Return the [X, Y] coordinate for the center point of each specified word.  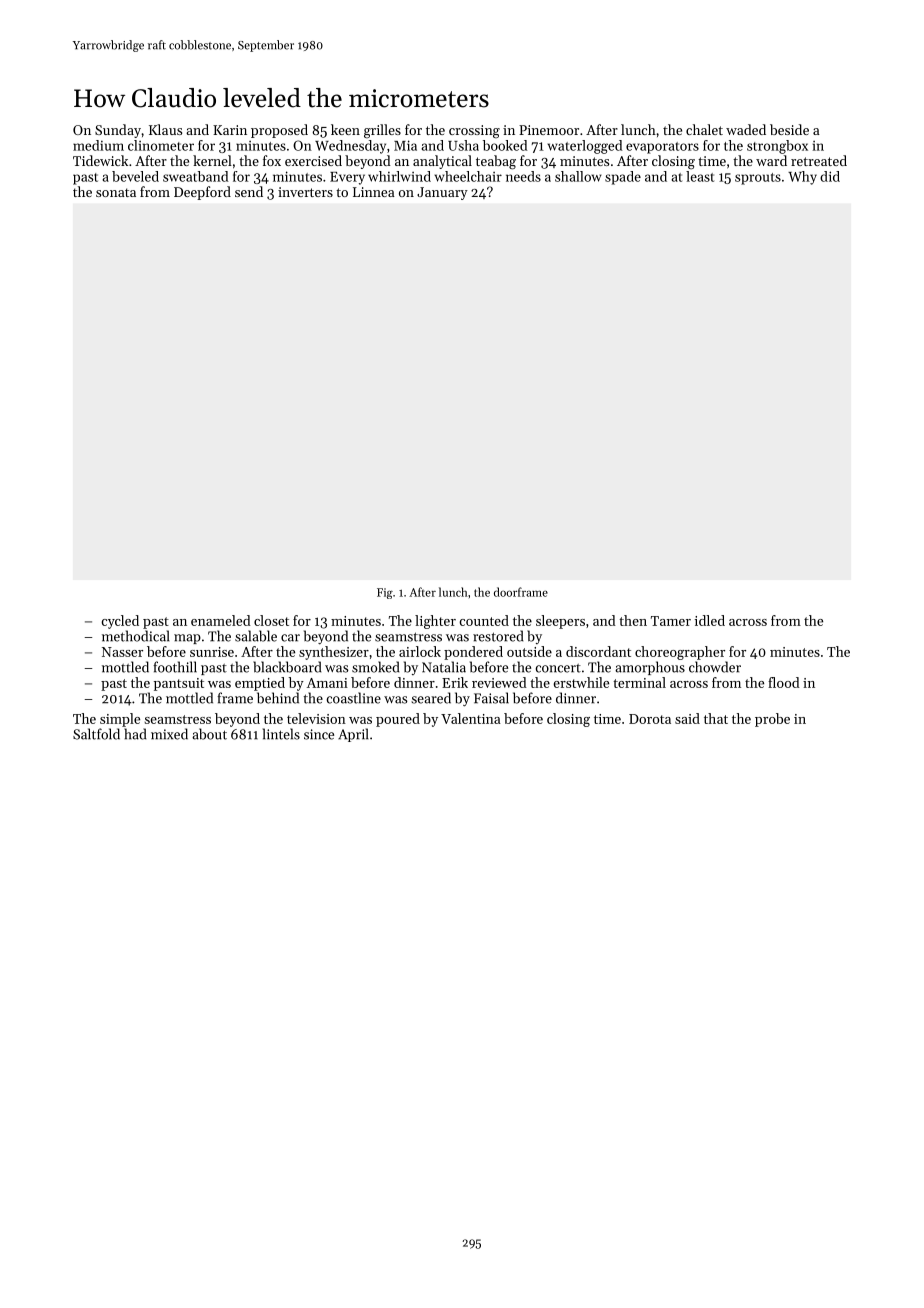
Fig [385, 593]
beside [789, 129]
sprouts [758, 179]
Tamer [671, 621]
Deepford [202, 193]
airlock [420, 651]
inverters [305, 192]
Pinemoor [549, 130]
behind [278, 698]
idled [710, 620]
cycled [120, 622]
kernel [212, 160]
